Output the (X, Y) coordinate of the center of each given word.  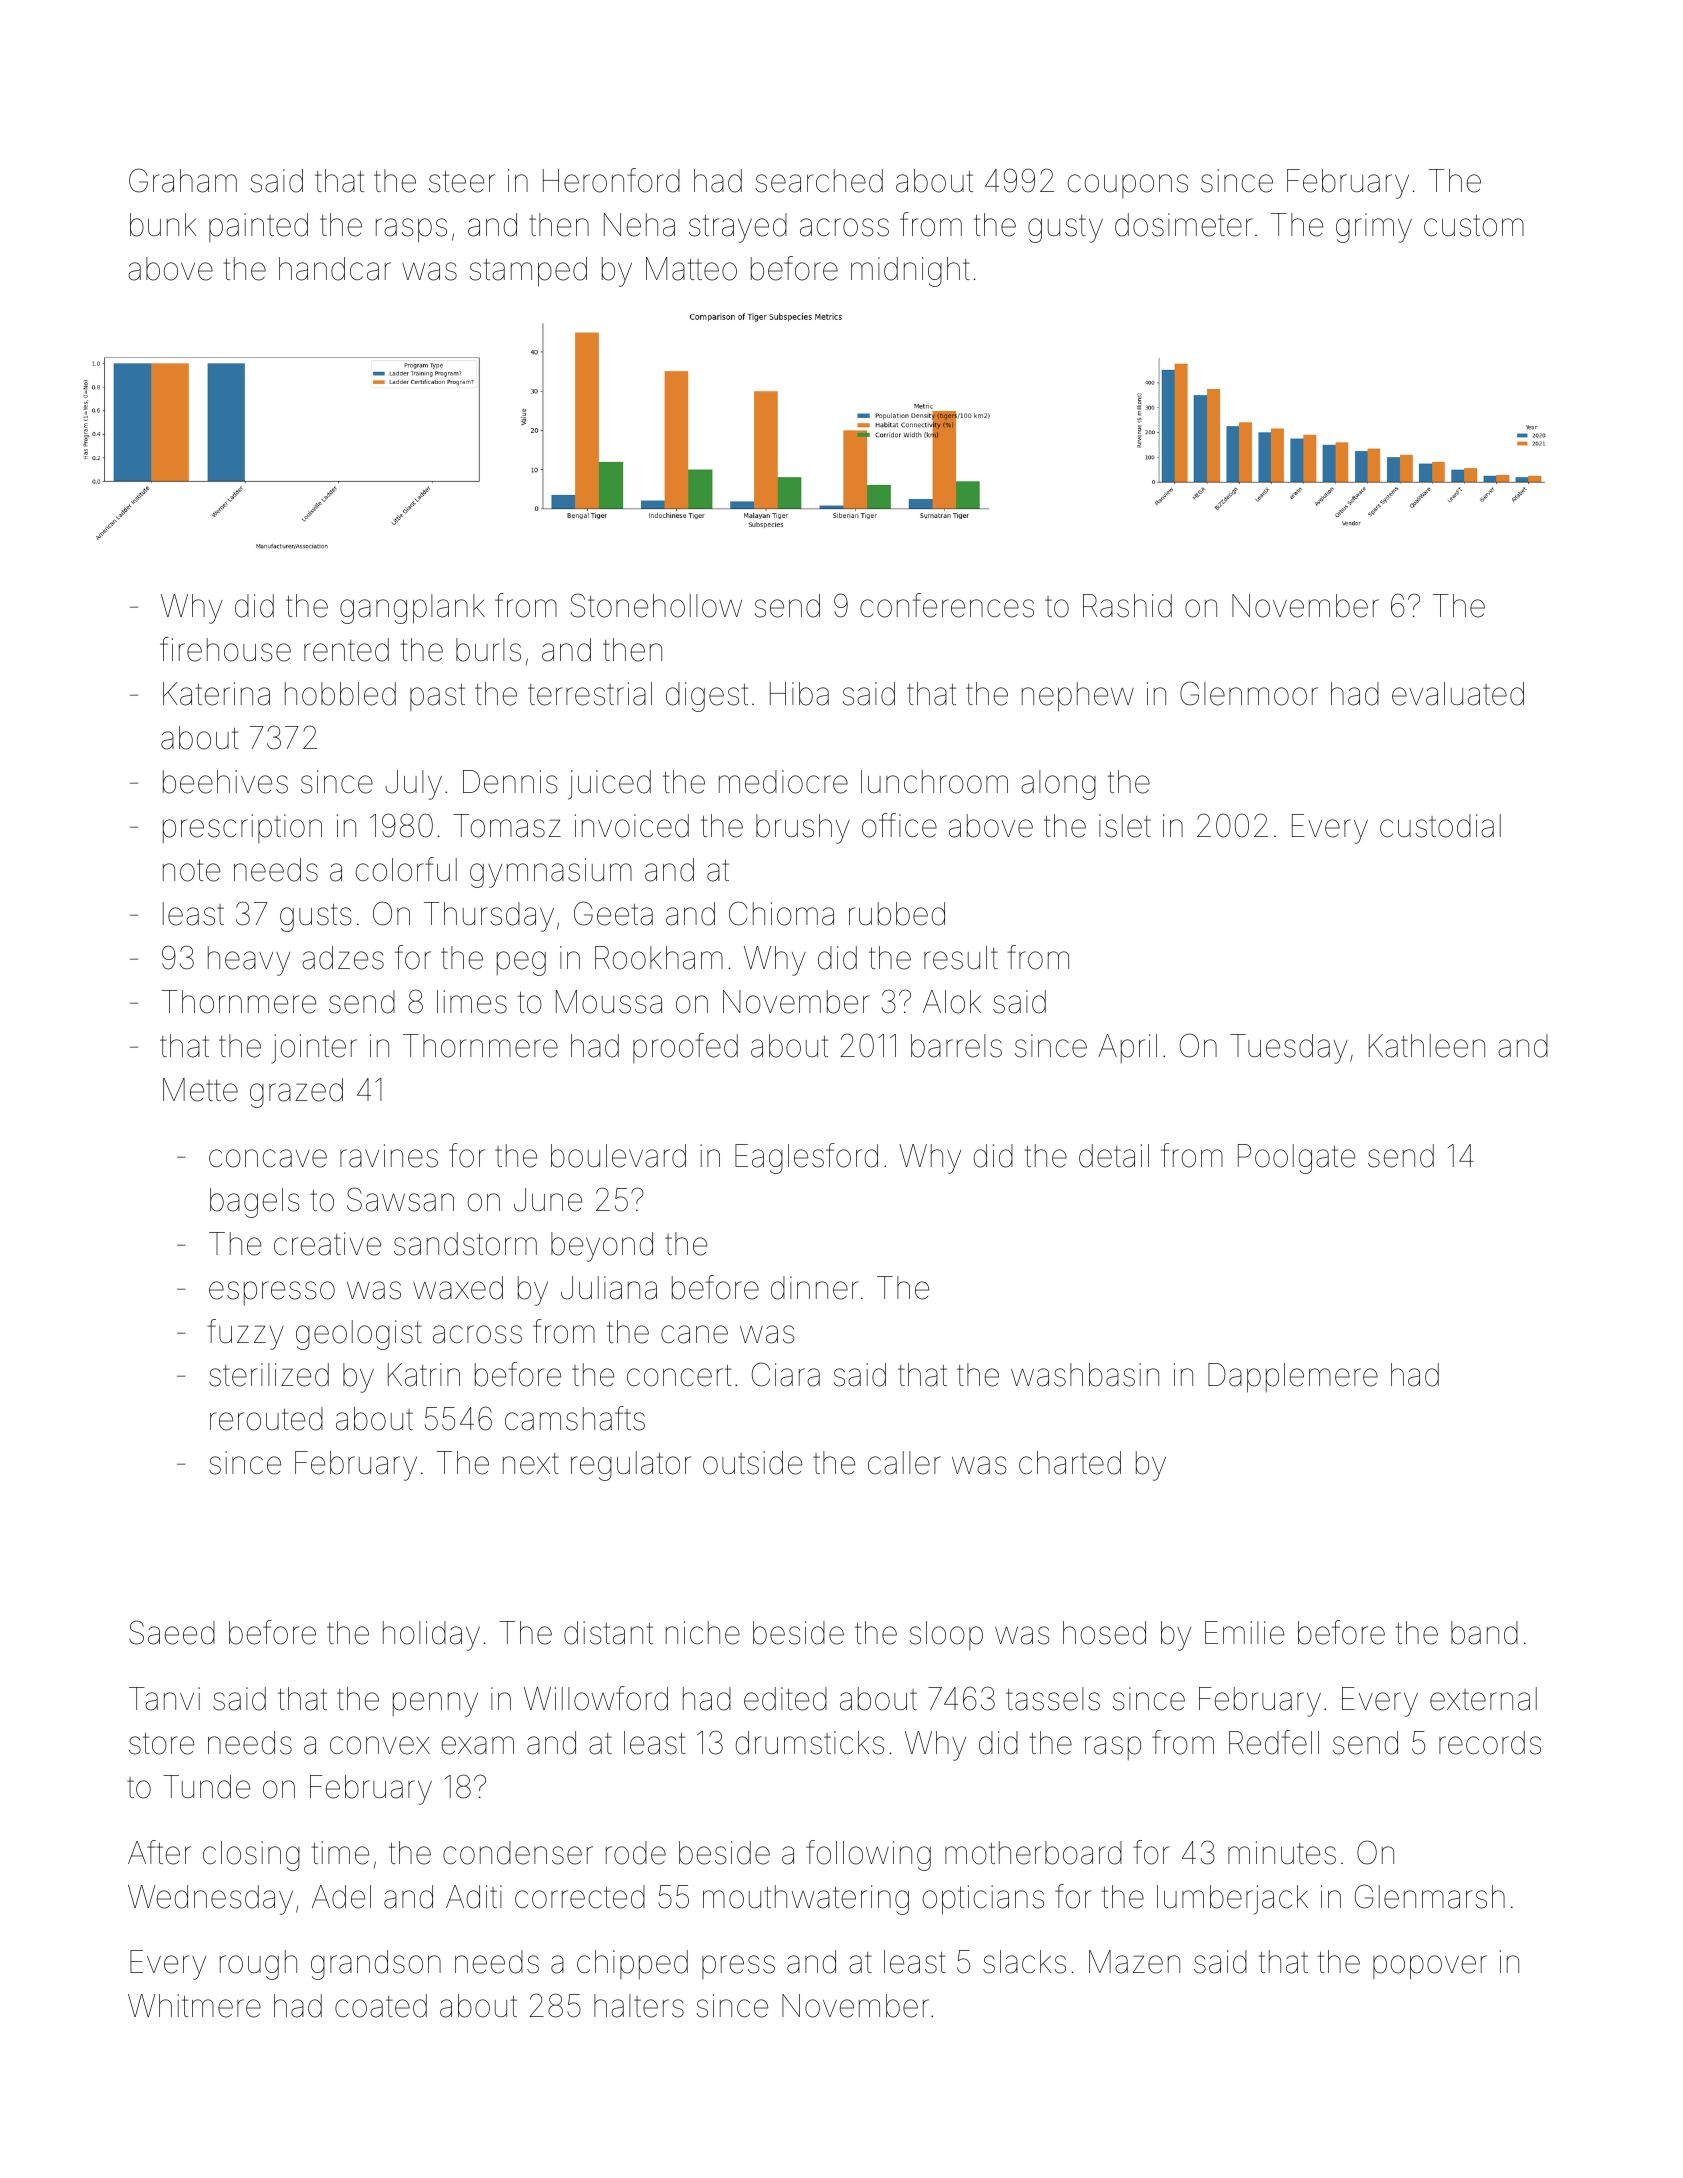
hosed (1104, 1633)
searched (819, 181)
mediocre (783, 782)
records (1490, 1743)
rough (258, 1965)
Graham (183, 180)
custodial (1440, 826)
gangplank (412, 609)
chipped (632, 1964)
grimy (1374, 228)
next (531, 1464)
